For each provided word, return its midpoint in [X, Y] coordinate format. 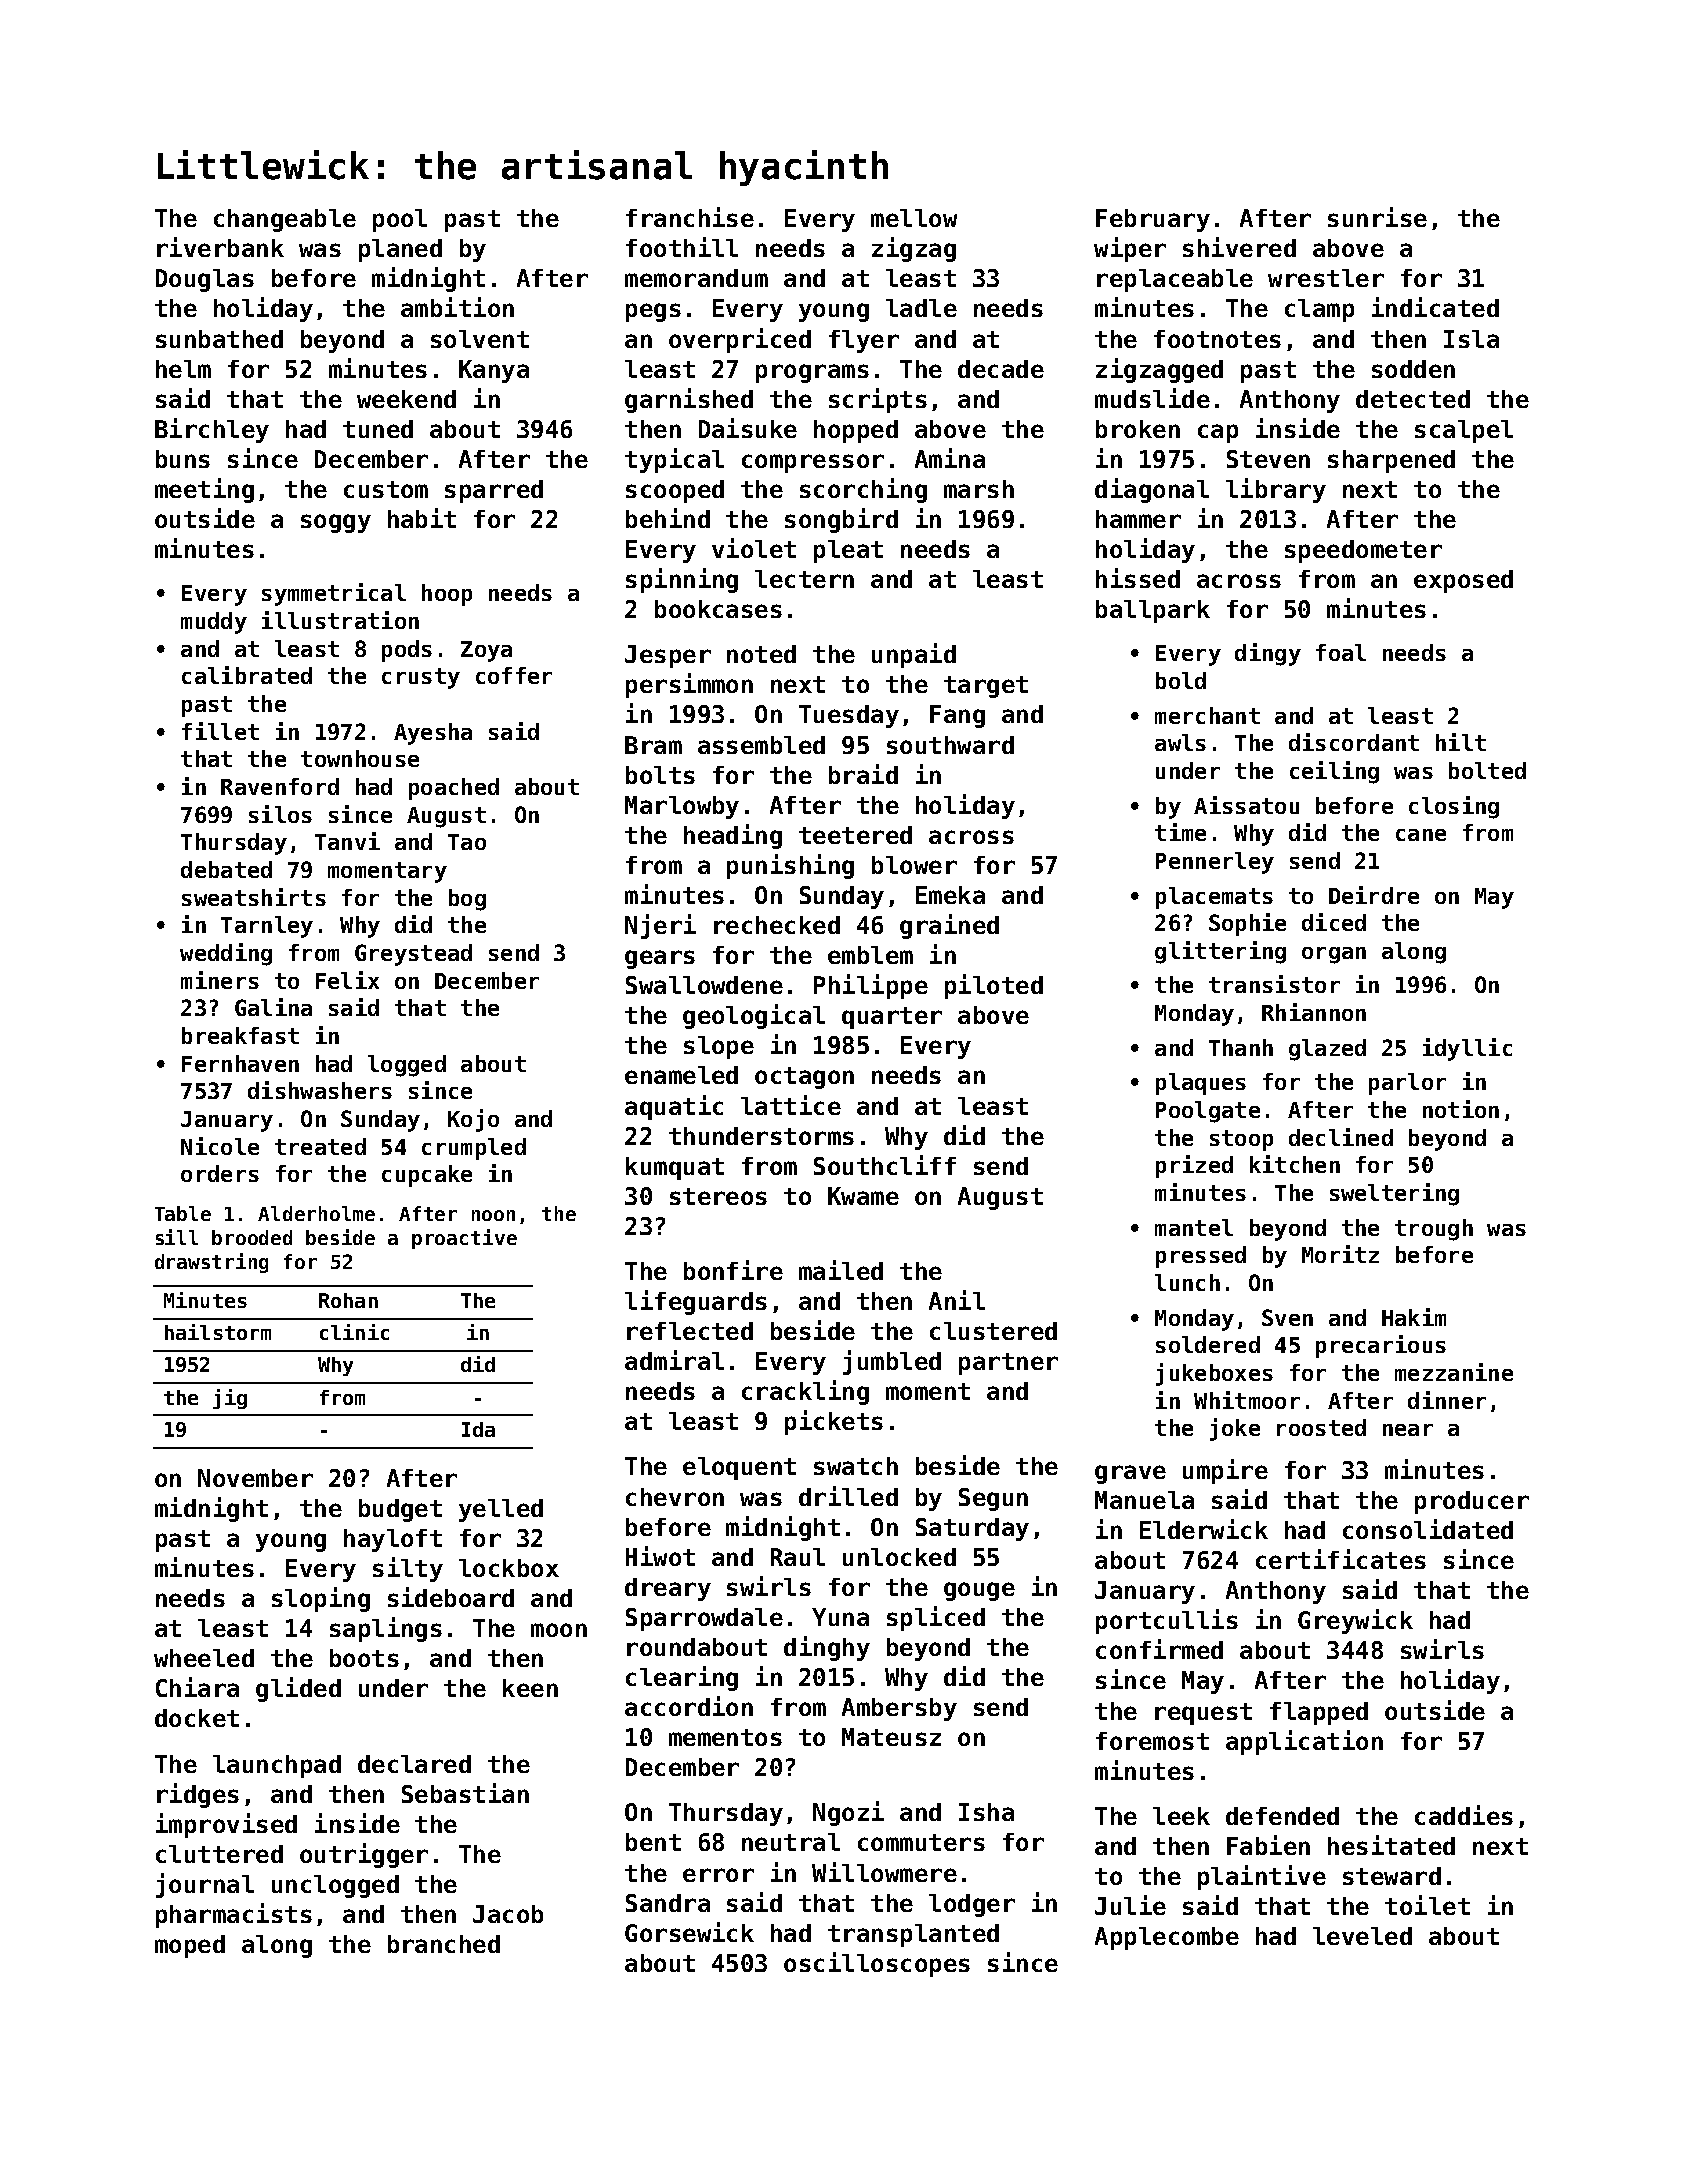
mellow [914, 218]
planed [400, 250]
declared [414, 1764]
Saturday [972, 1529]
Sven [1287, 1317]
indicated [1435, 307]
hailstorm [218, 1332]
